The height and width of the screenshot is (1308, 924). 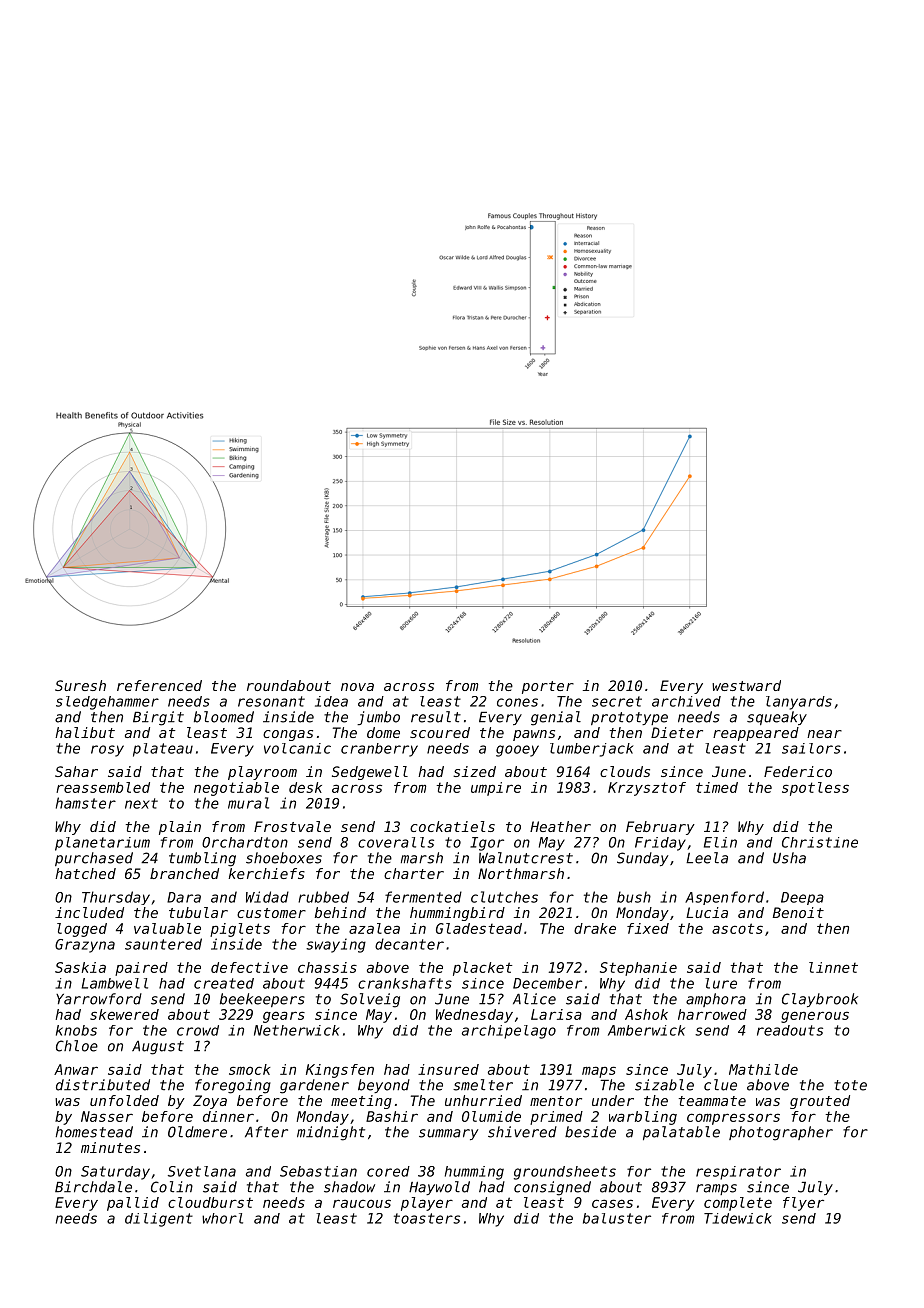 What do you see at coordinates (85, 732) in the screenshot?
I see `halibut` at bounding box center [85, 732].
